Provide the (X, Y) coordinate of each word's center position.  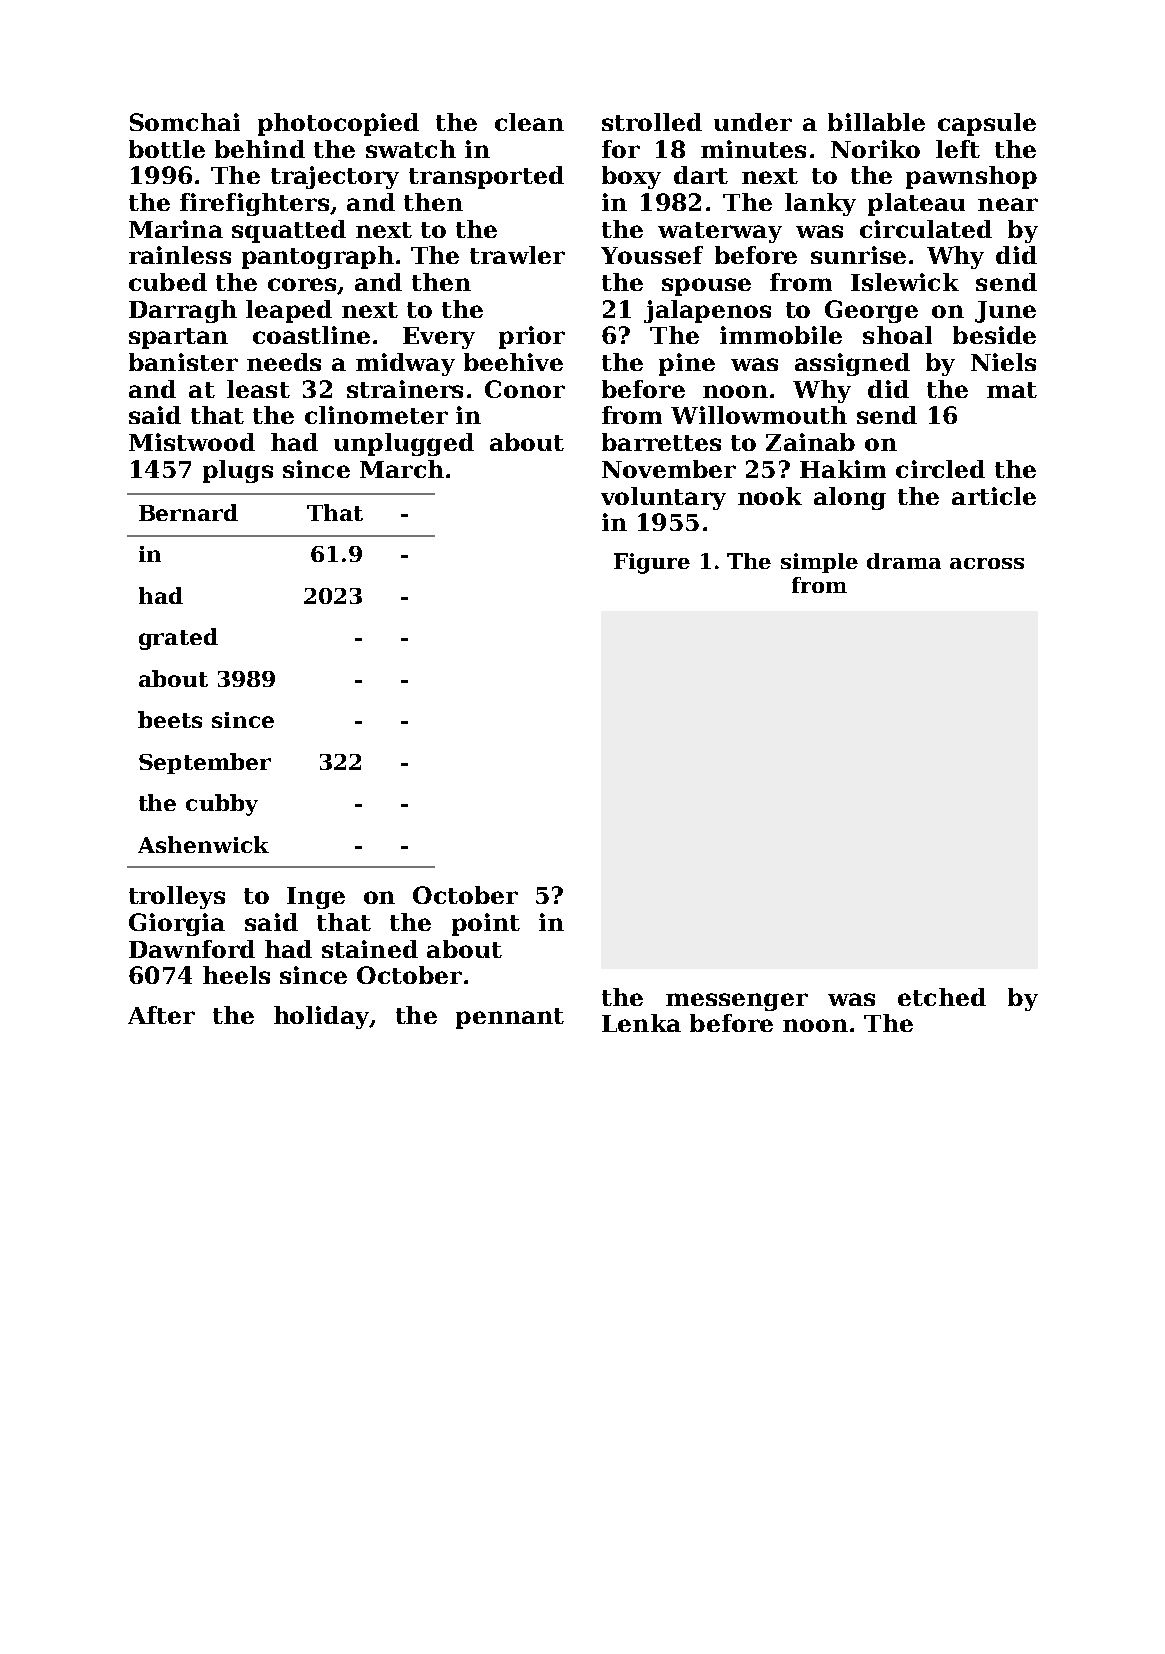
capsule (987, 124)
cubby (222, 805)
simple (819, 563)
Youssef (652, 255)
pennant (510, 1018)
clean (529, 122)
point (486, 924)
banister (183, 362)
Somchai (185, 122)
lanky (820, 204)
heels (236, 975)
